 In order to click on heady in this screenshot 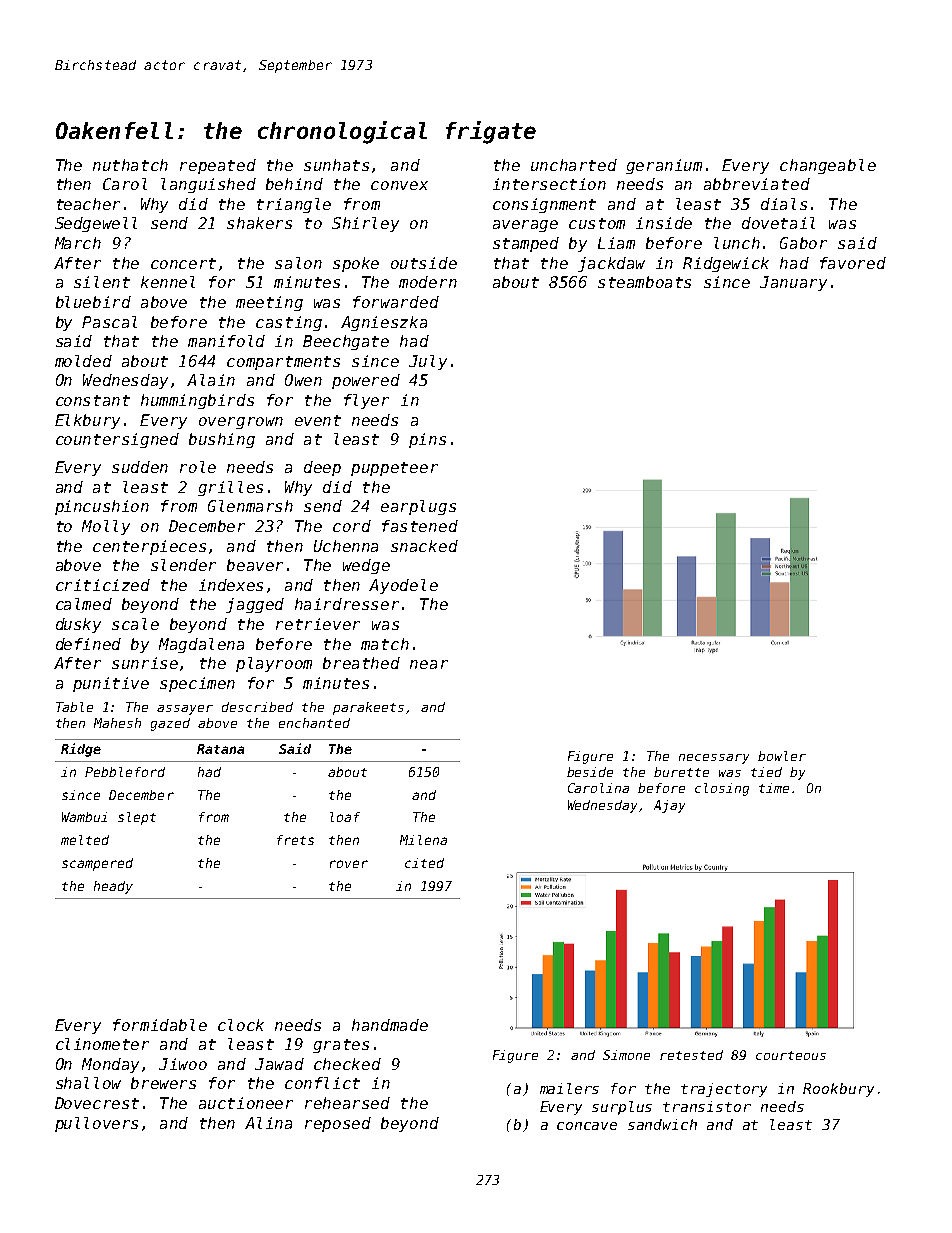, I will do `click(113, 887)`.
